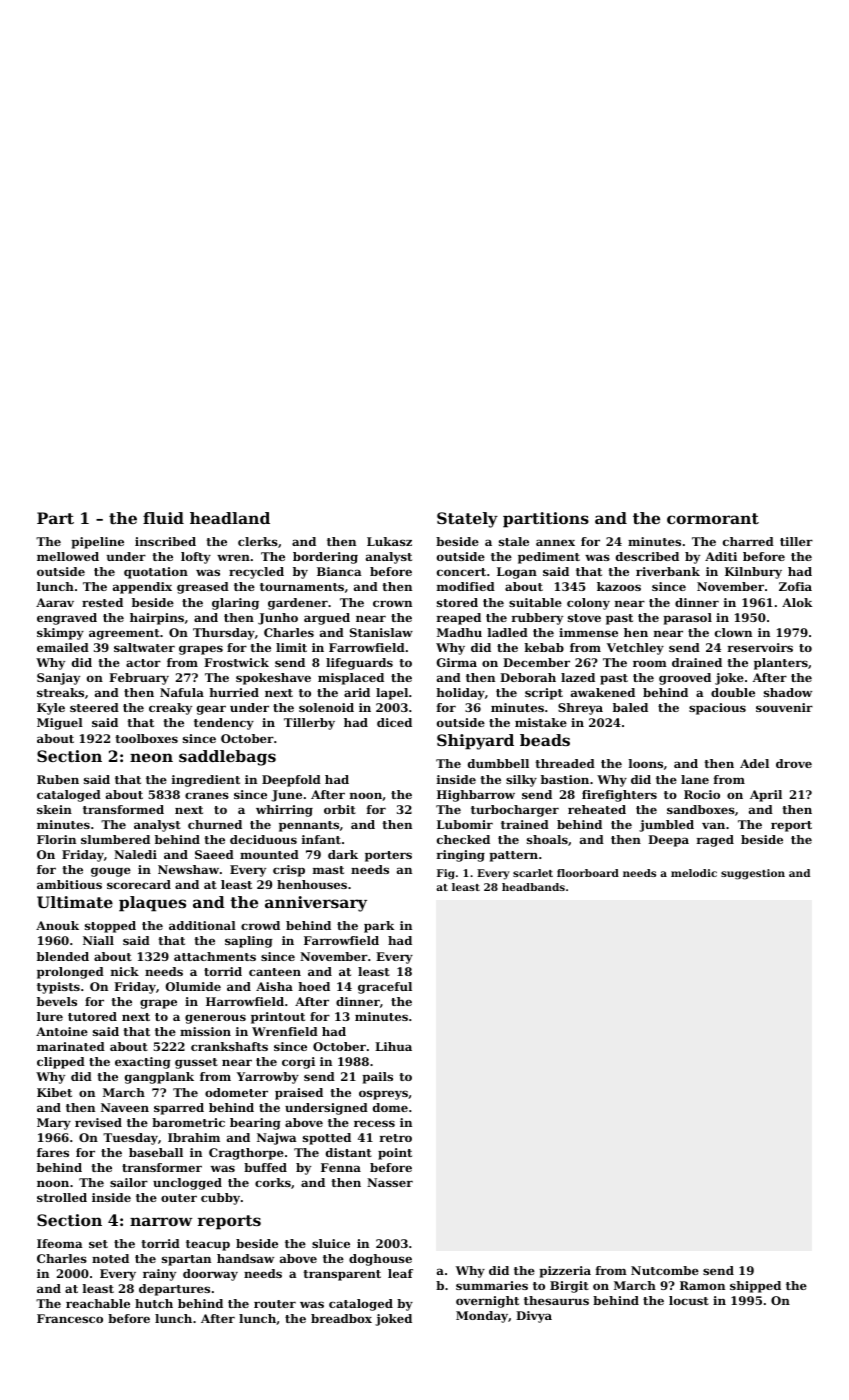  What do you see at coordinates (154, 1303) in the screenshot?
I see `hutch` at bounding box center [154, 1303].
